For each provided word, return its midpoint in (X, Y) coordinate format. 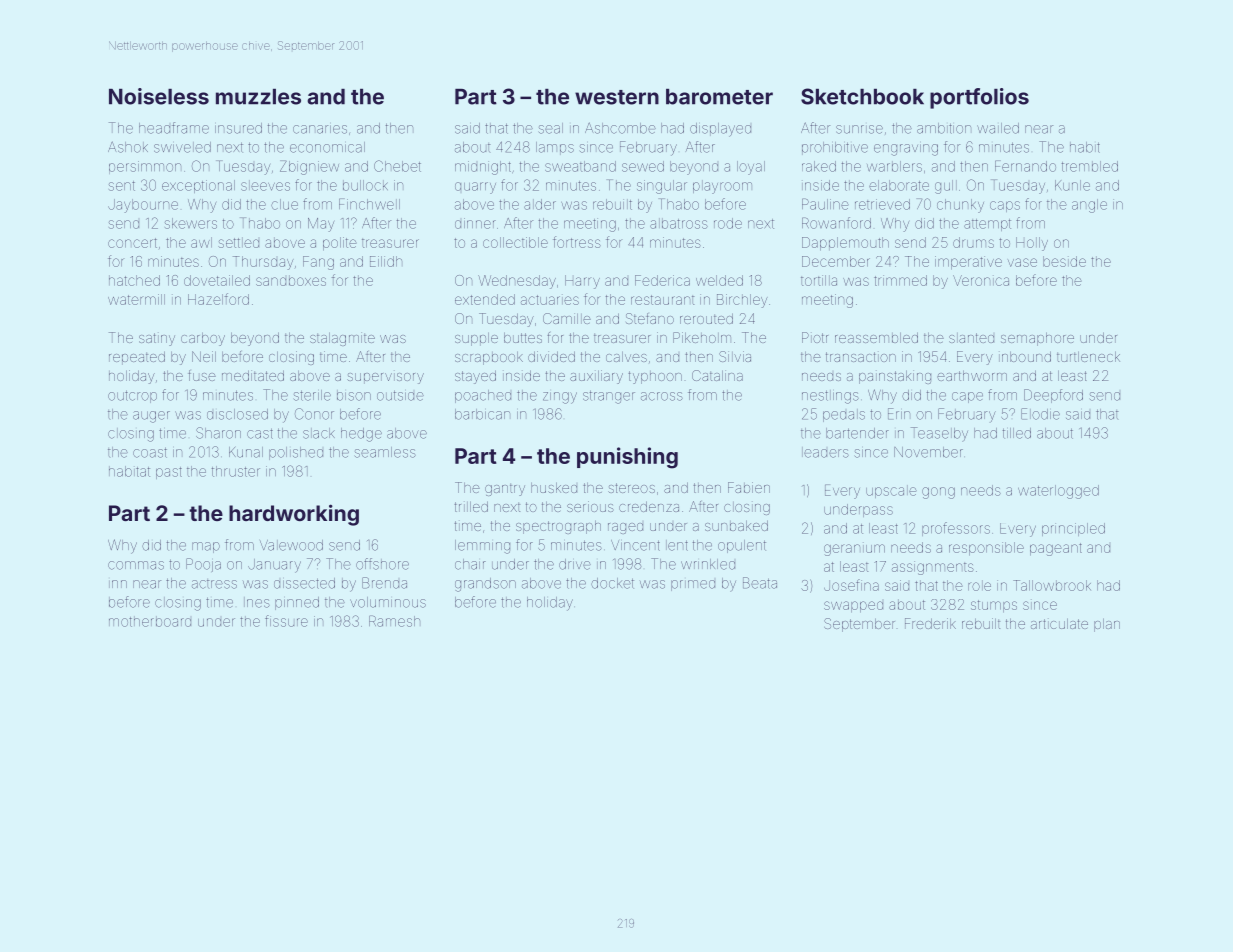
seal (551, 128)
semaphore (1037, 339)
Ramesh (394, 621)
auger (151, 417)
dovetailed (217, 280)
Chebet (397, 166)
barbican (482, 414)
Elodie (1040, 414)
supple (476, 339)
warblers (894, 166)
